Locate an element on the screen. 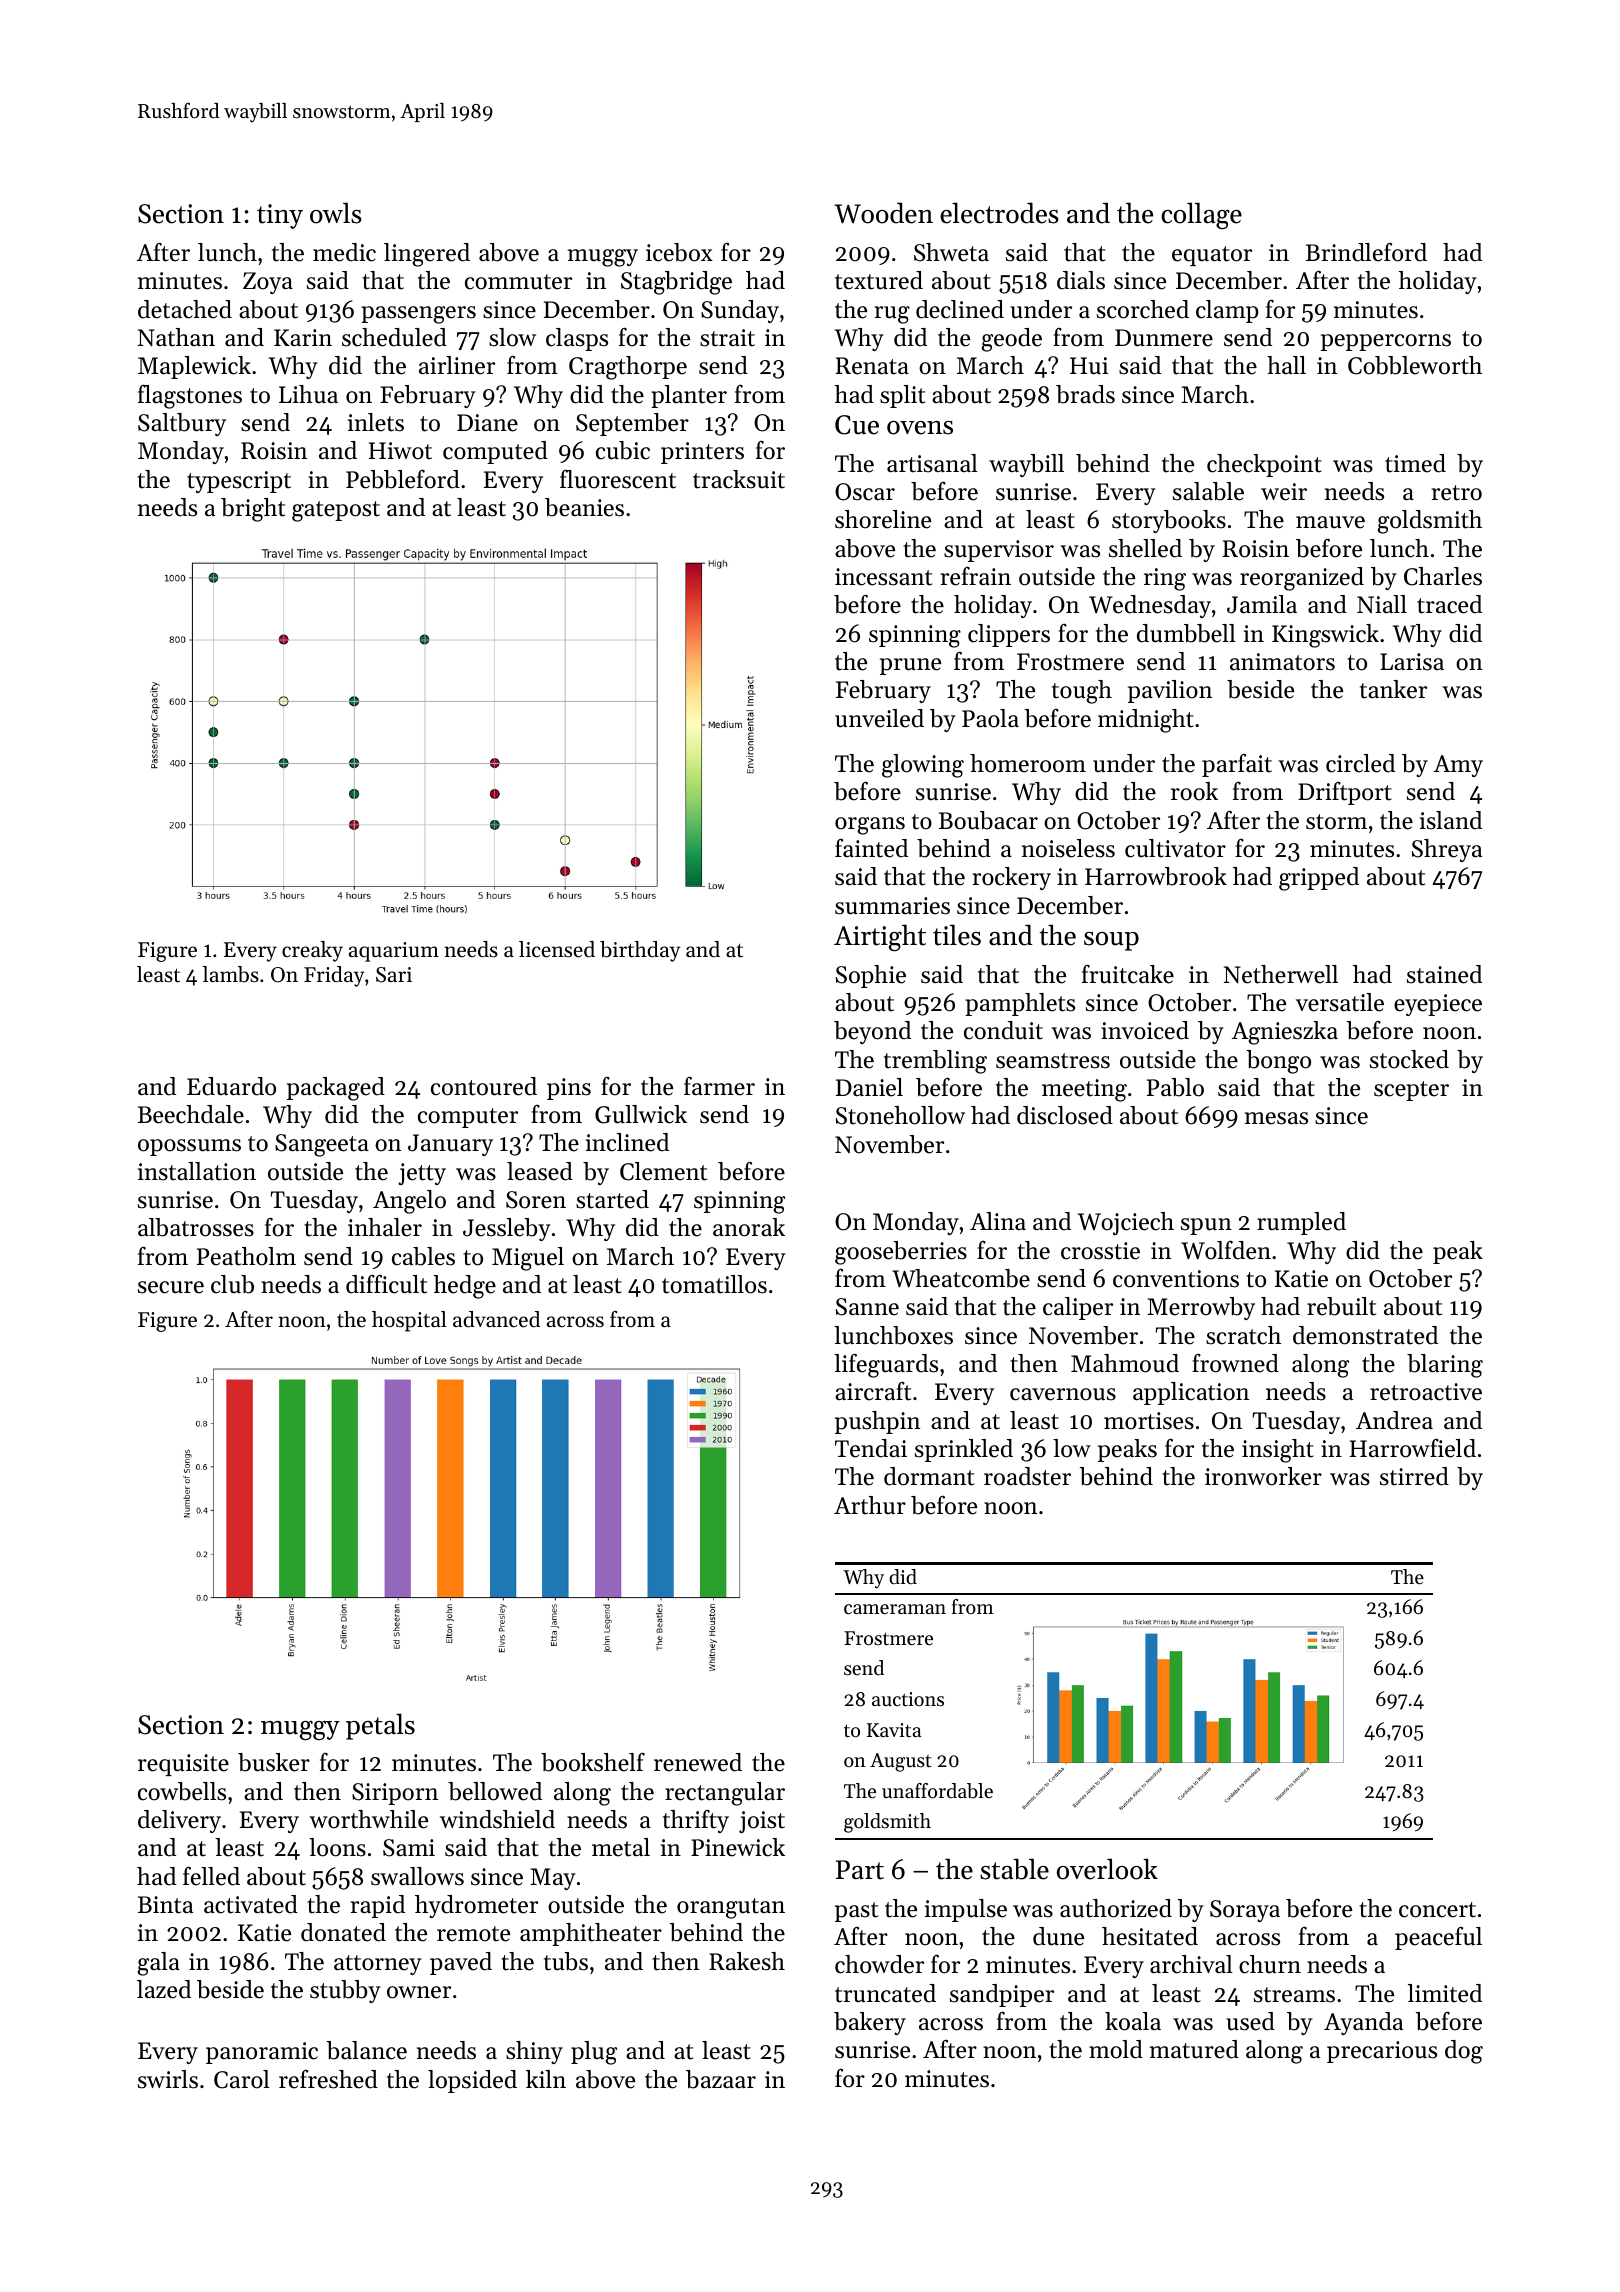 This screenshot has width=1620, height=2292. cubic is located at coordinates (623, 450).
